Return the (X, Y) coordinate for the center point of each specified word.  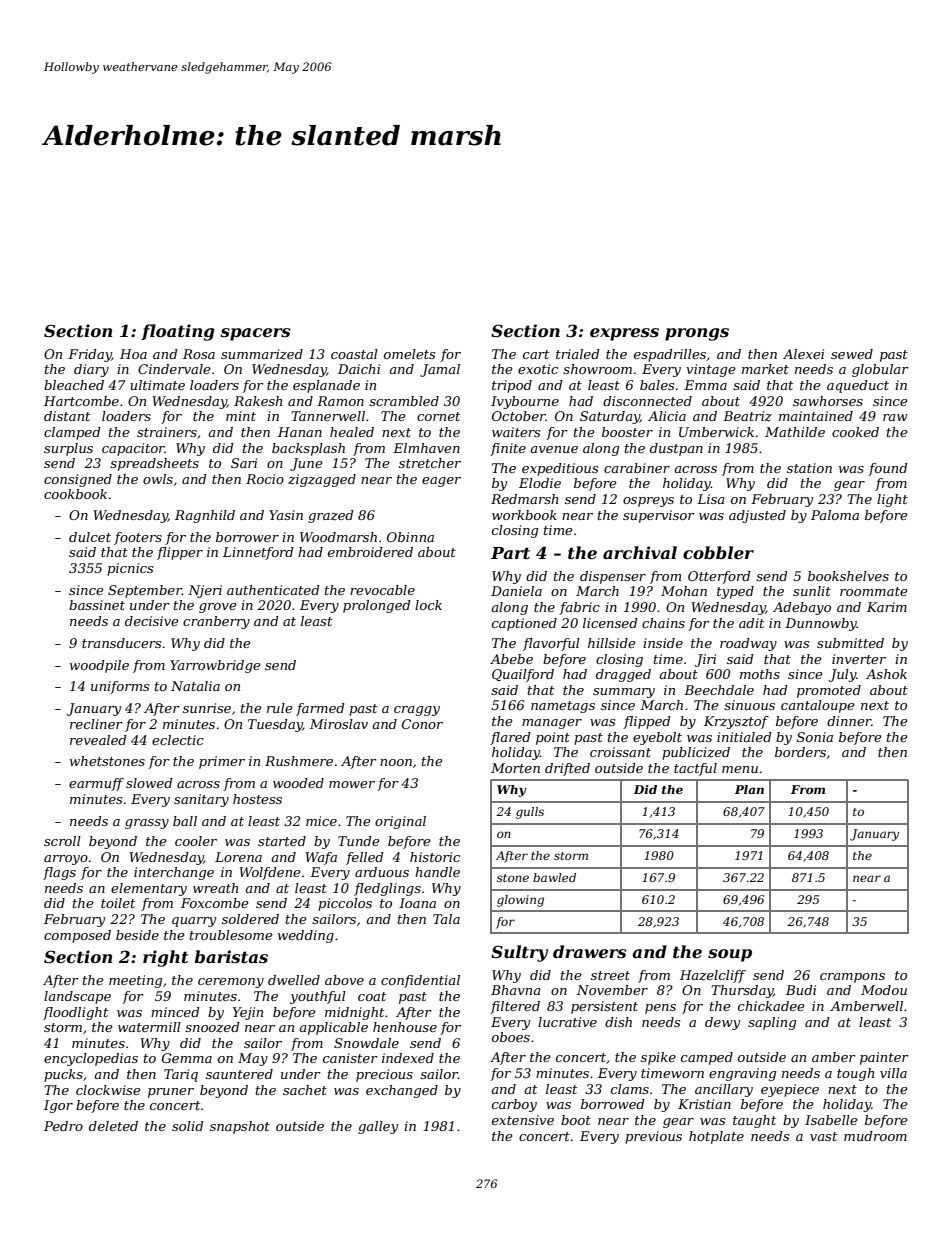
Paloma (835, 515)
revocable (382, 590)
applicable (333, 1028)
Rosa (199, 354)
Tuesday (275, 725)
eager (441, 482)
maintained (816, 416)
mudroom (875, 1136)
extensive (523, 1120)
